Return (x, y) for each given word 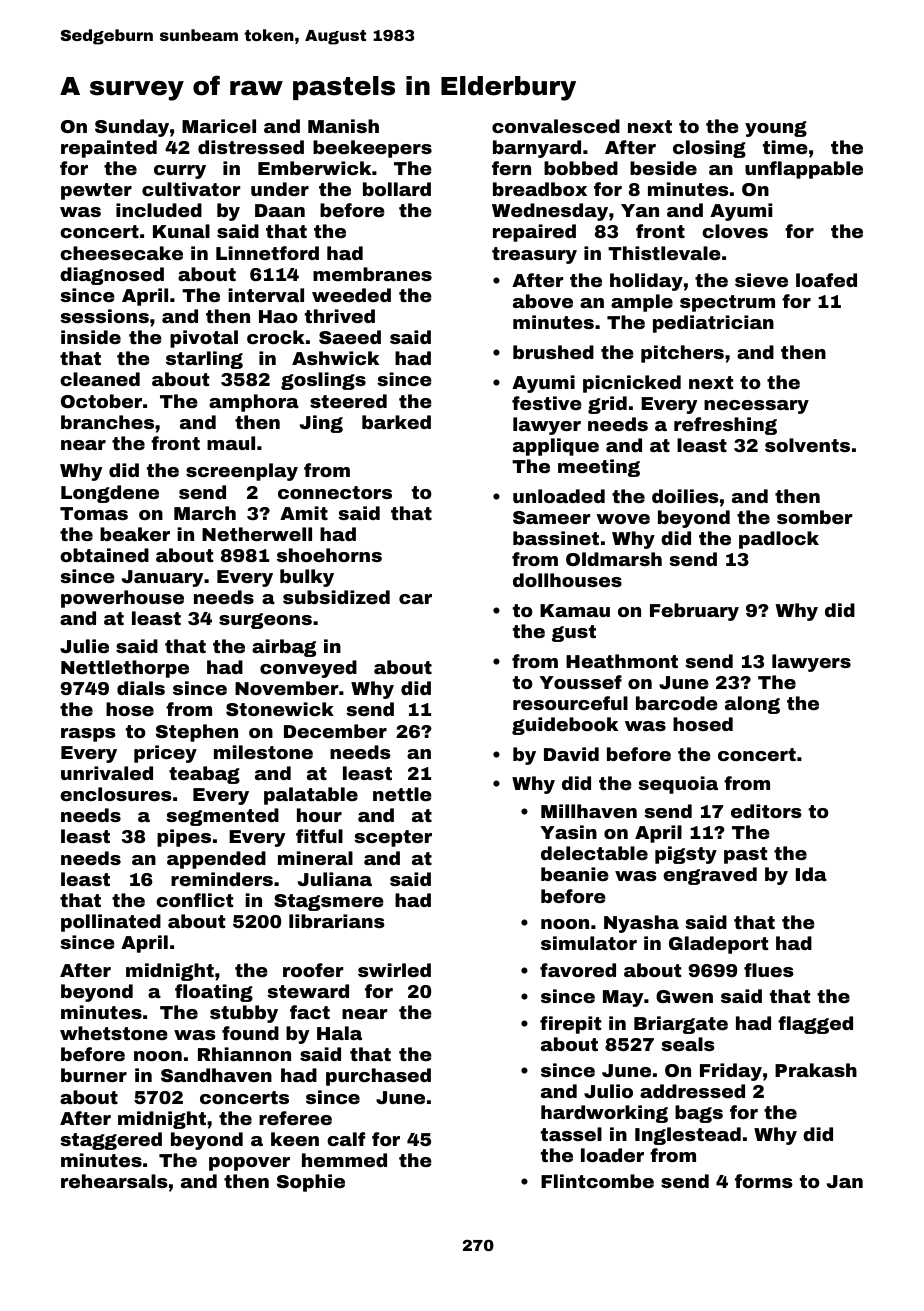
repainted (109, 149)
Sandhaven (216, 1075)
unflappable (804, 170)
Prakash (816, 1070)
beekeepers (372, 149)
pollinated (111, 923)
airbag (284, 648)
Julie (84, 646)
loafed (826, 280)
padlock (779, 540)
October (101, 401)
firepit (570, 1025)
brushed (553, 352)
